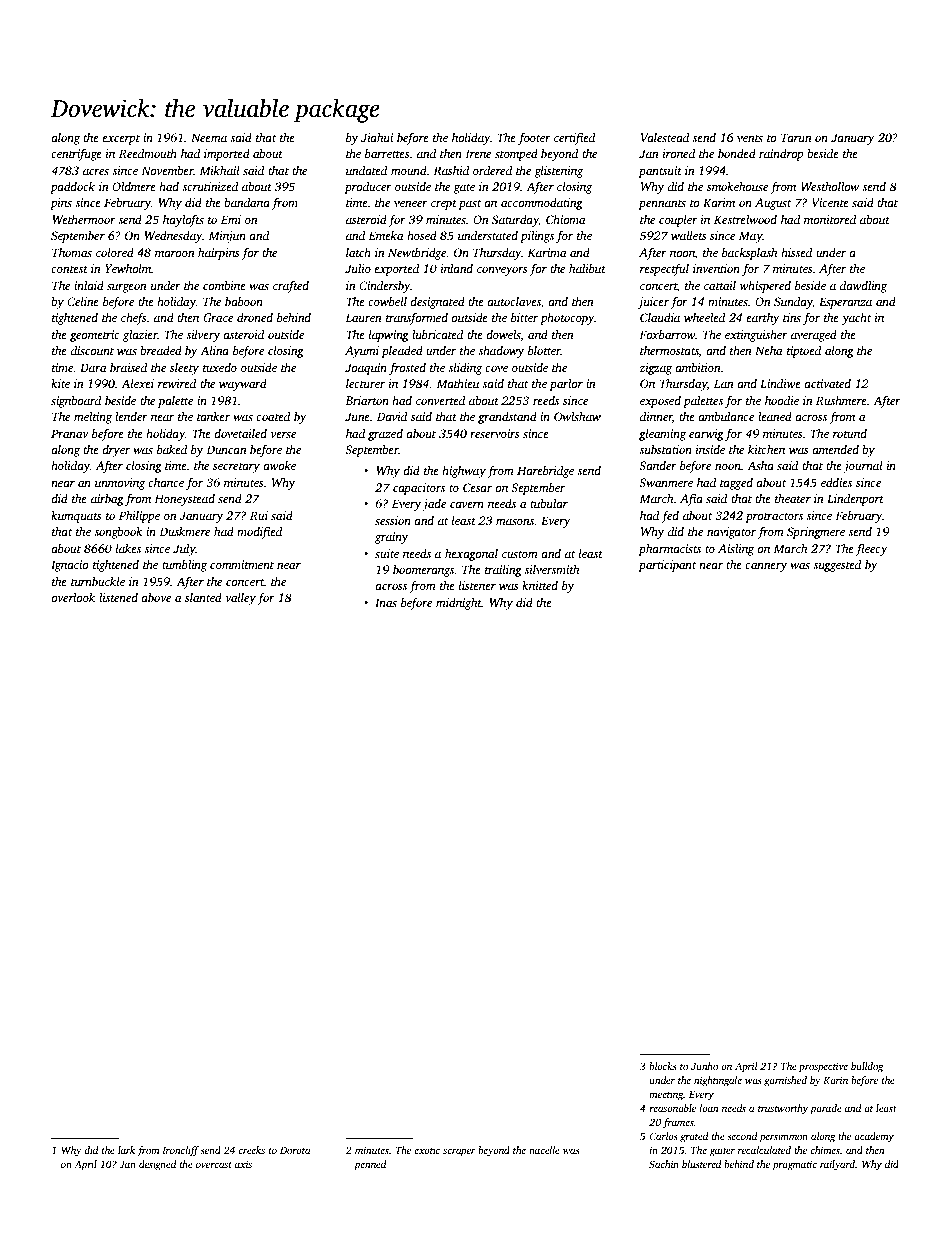 The image size is (952, 1233). Describe the element at coordinates (76, 154) in the document. I see `centrifuge` at that location.
